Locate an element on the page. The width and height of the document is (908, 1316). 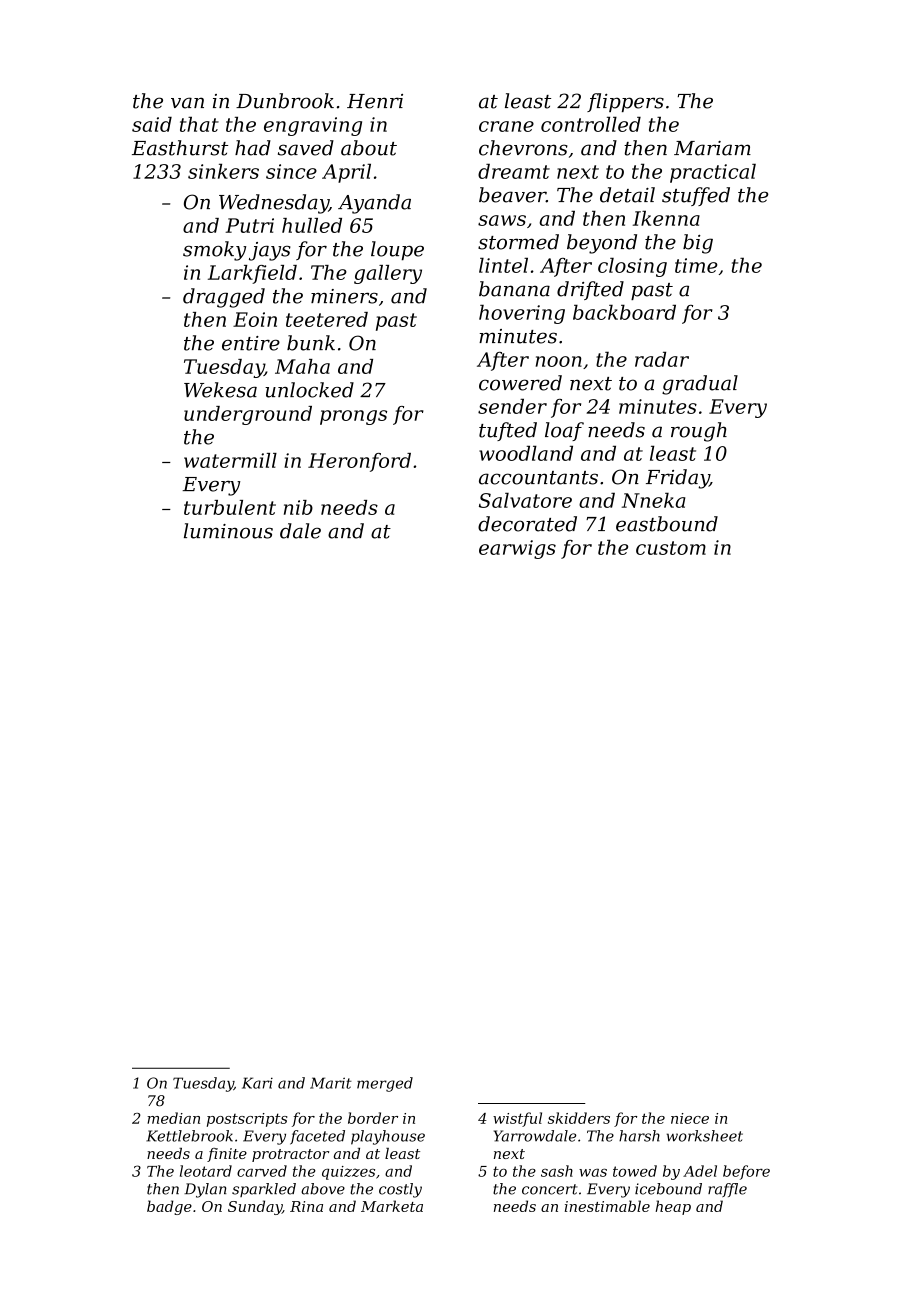
merged is located at coordinates (385, 1084).
